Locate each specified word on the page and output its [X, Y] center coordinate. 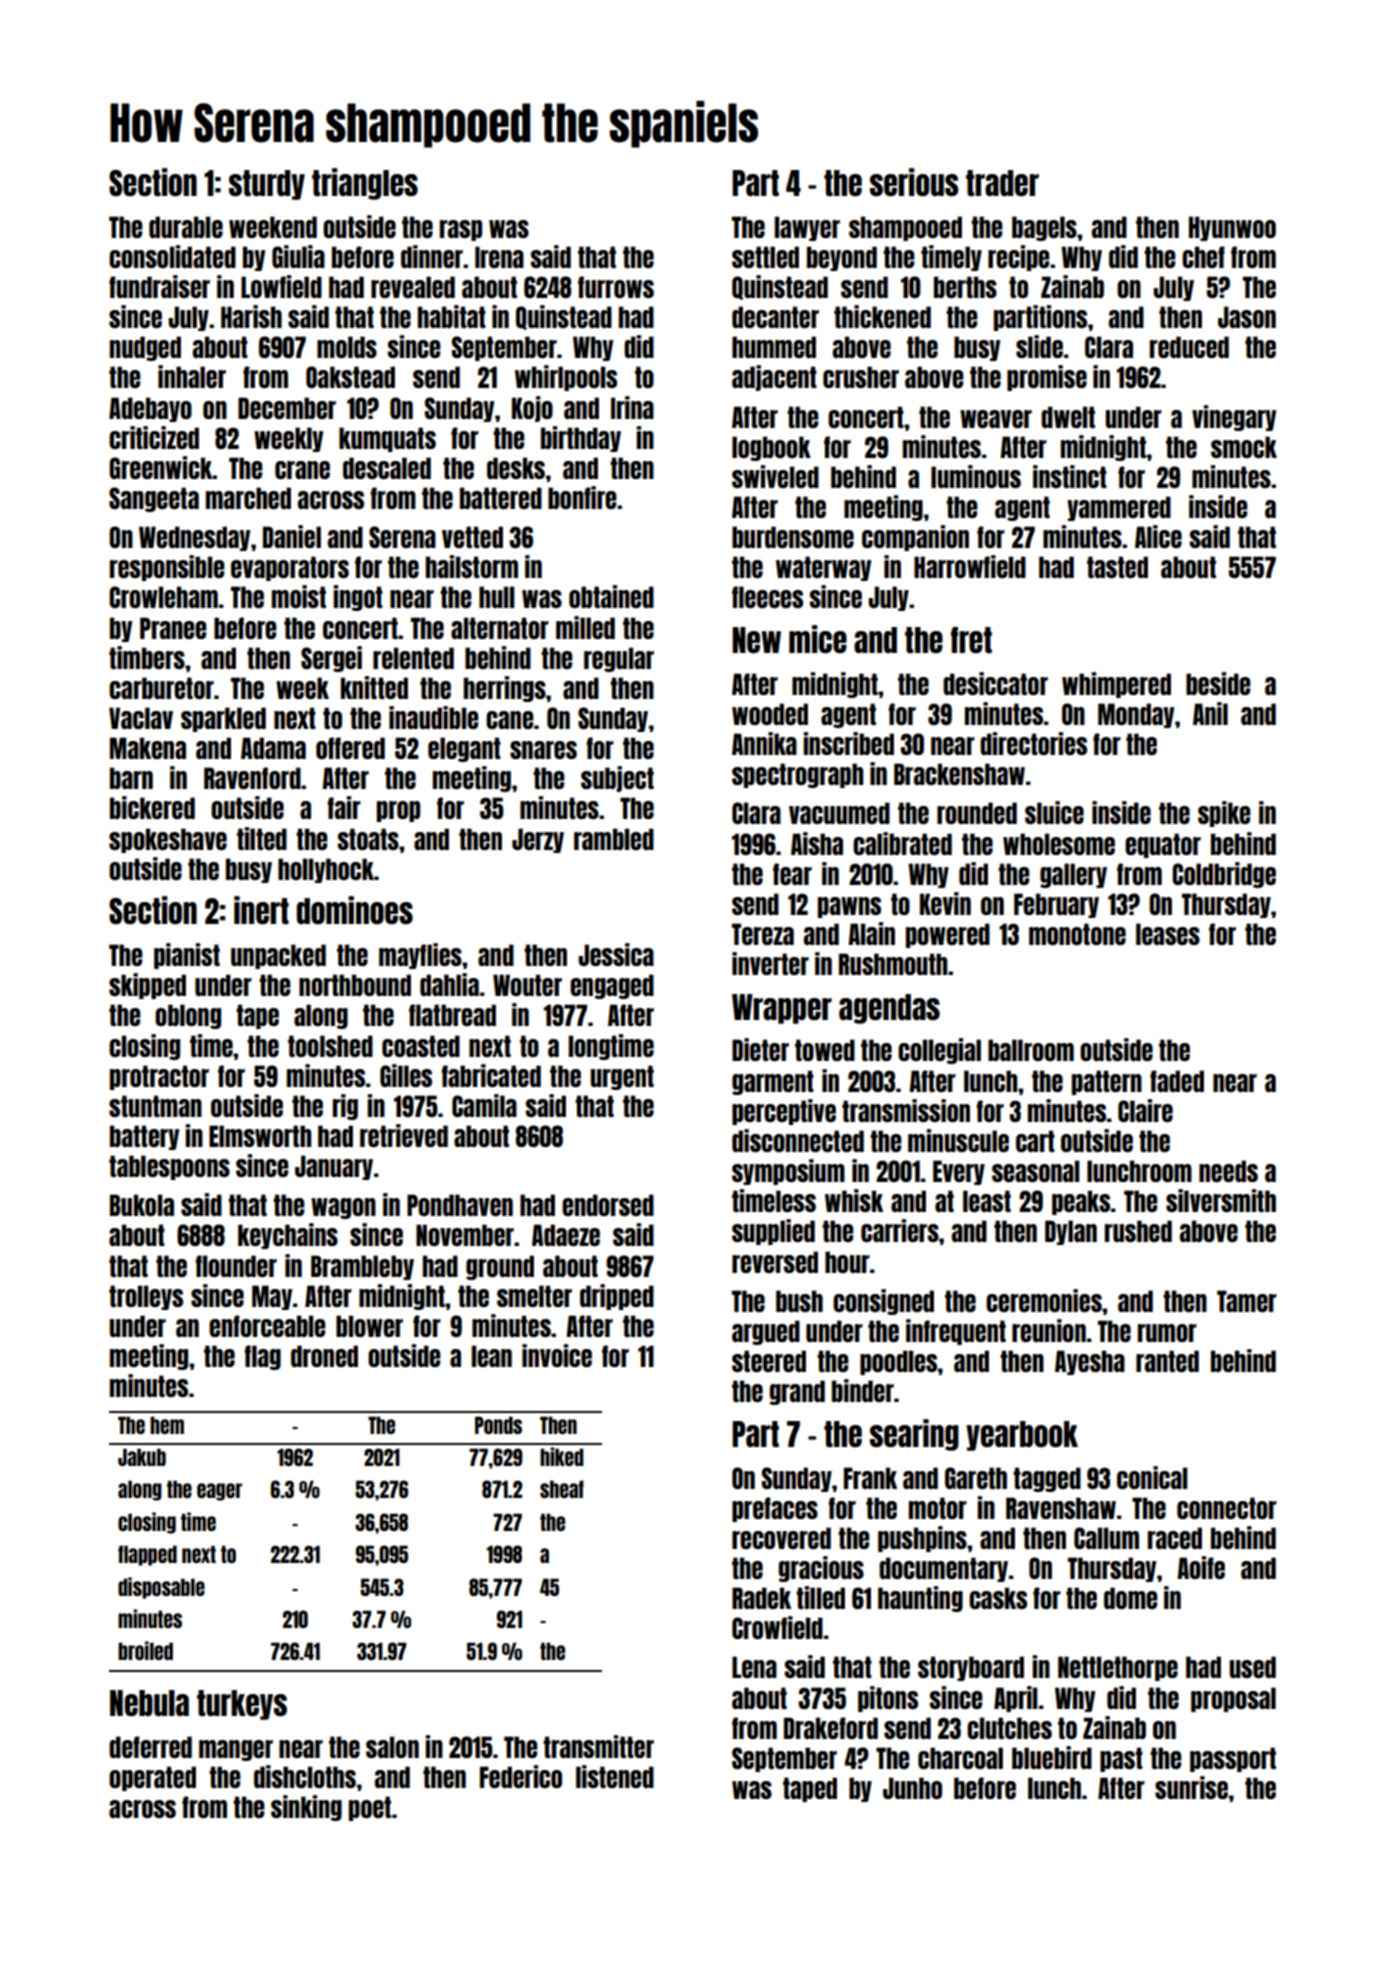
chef [1203, 257]
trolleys [146, 1297]
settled [765, 257]
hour [847, 1262]
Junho [912, 1788]
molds [347, 347]
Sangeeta [154, 499]
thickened [882, 316]
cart [1035, 1141]
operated [152, 1778]
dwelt [1068, 417]
